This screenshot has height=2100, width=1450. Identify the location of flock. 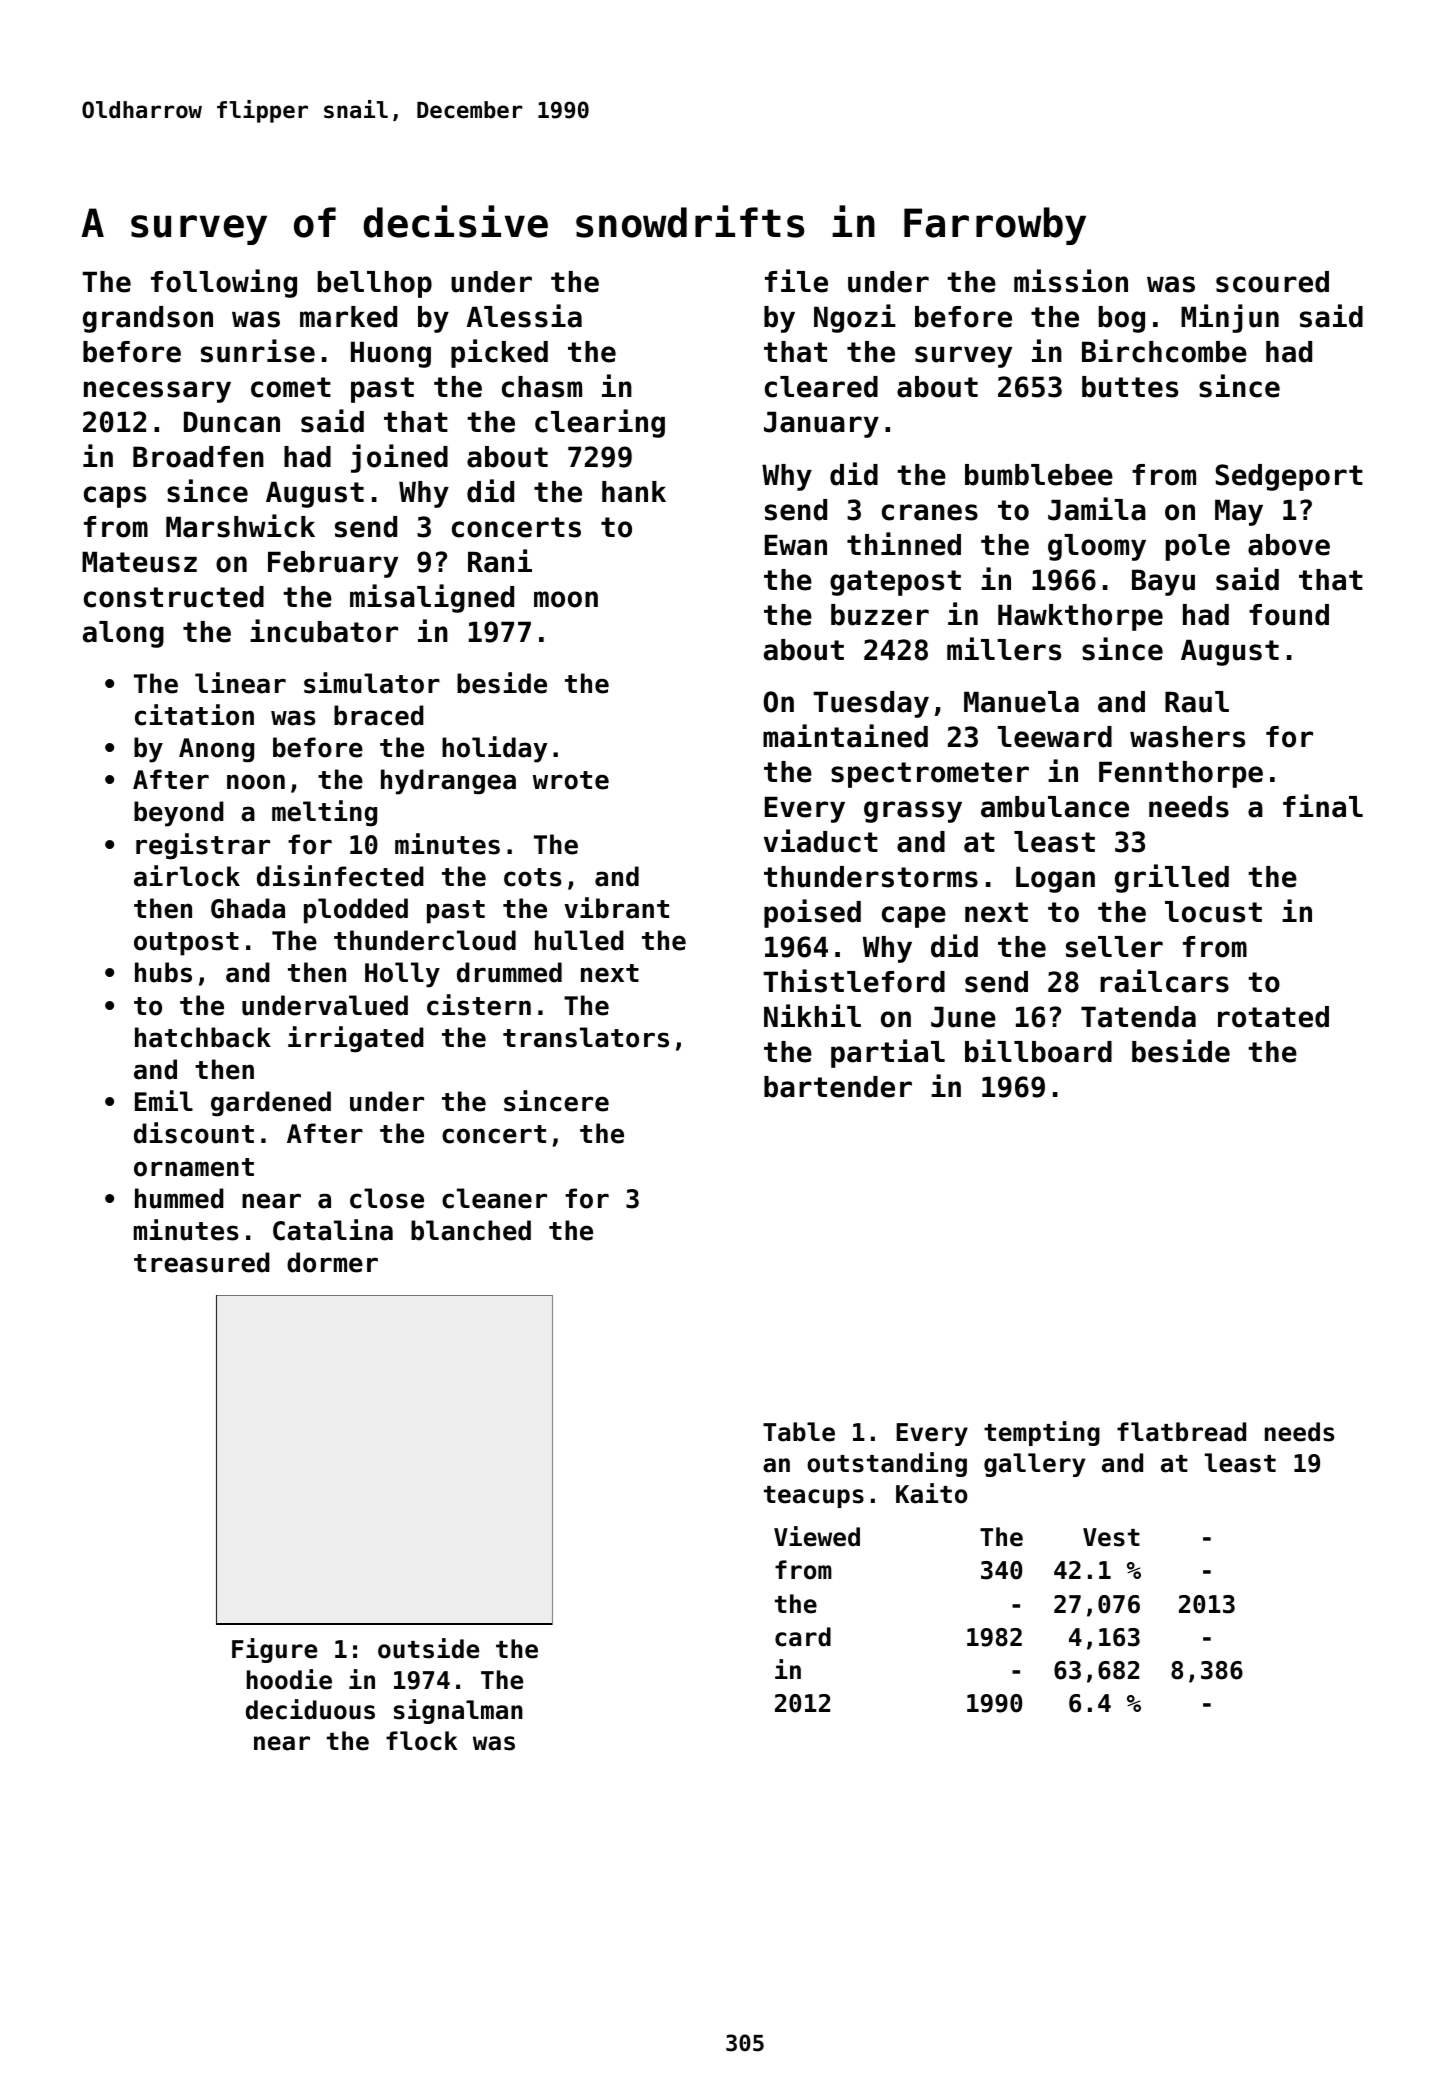
(421, 1741).
